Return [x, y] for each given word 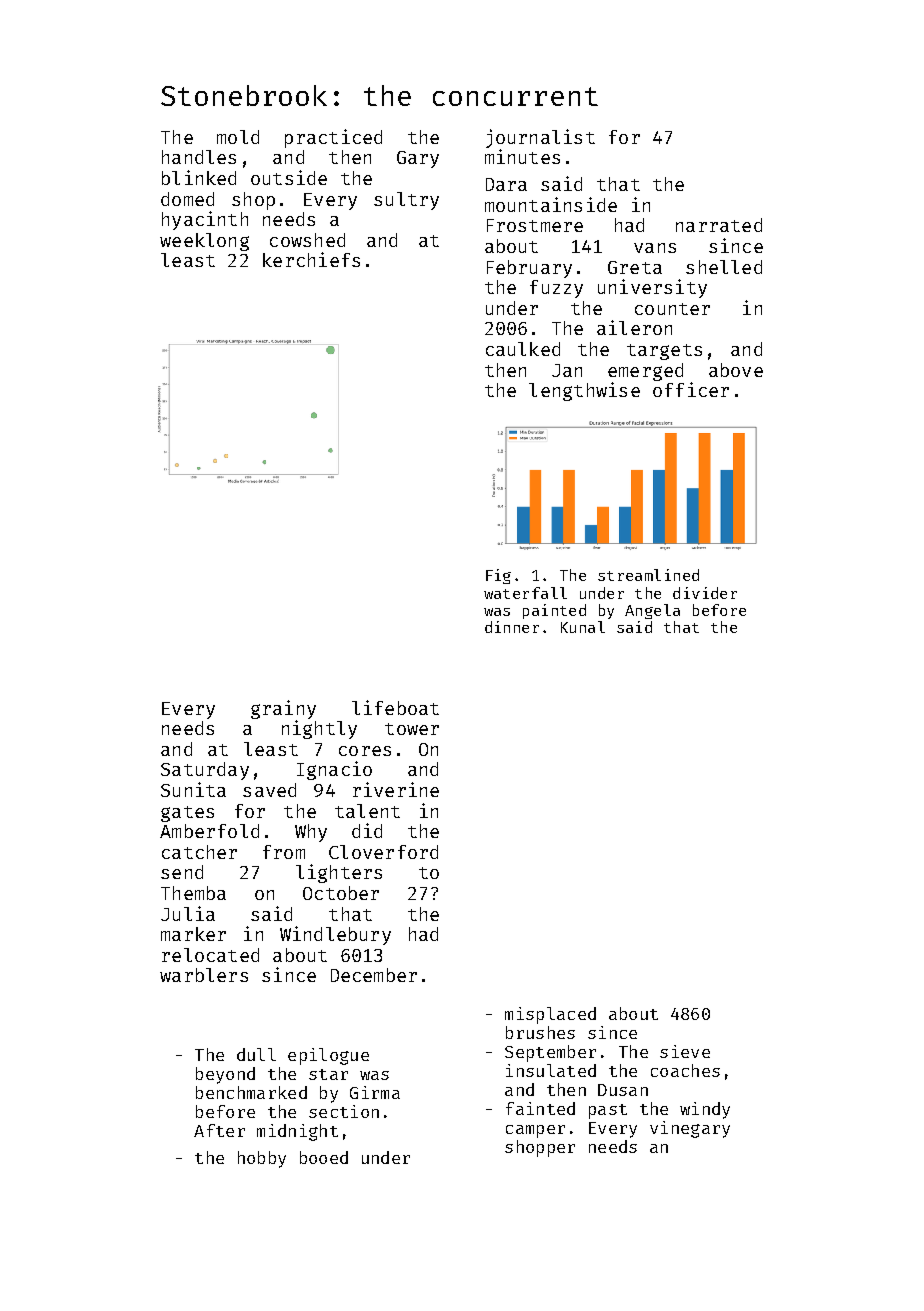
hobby [262, 1159]
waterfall [525, 593]
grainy [283, 709]
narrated [719, 225]
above [736, 370]
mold [238, 137]
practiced [333, 138]
